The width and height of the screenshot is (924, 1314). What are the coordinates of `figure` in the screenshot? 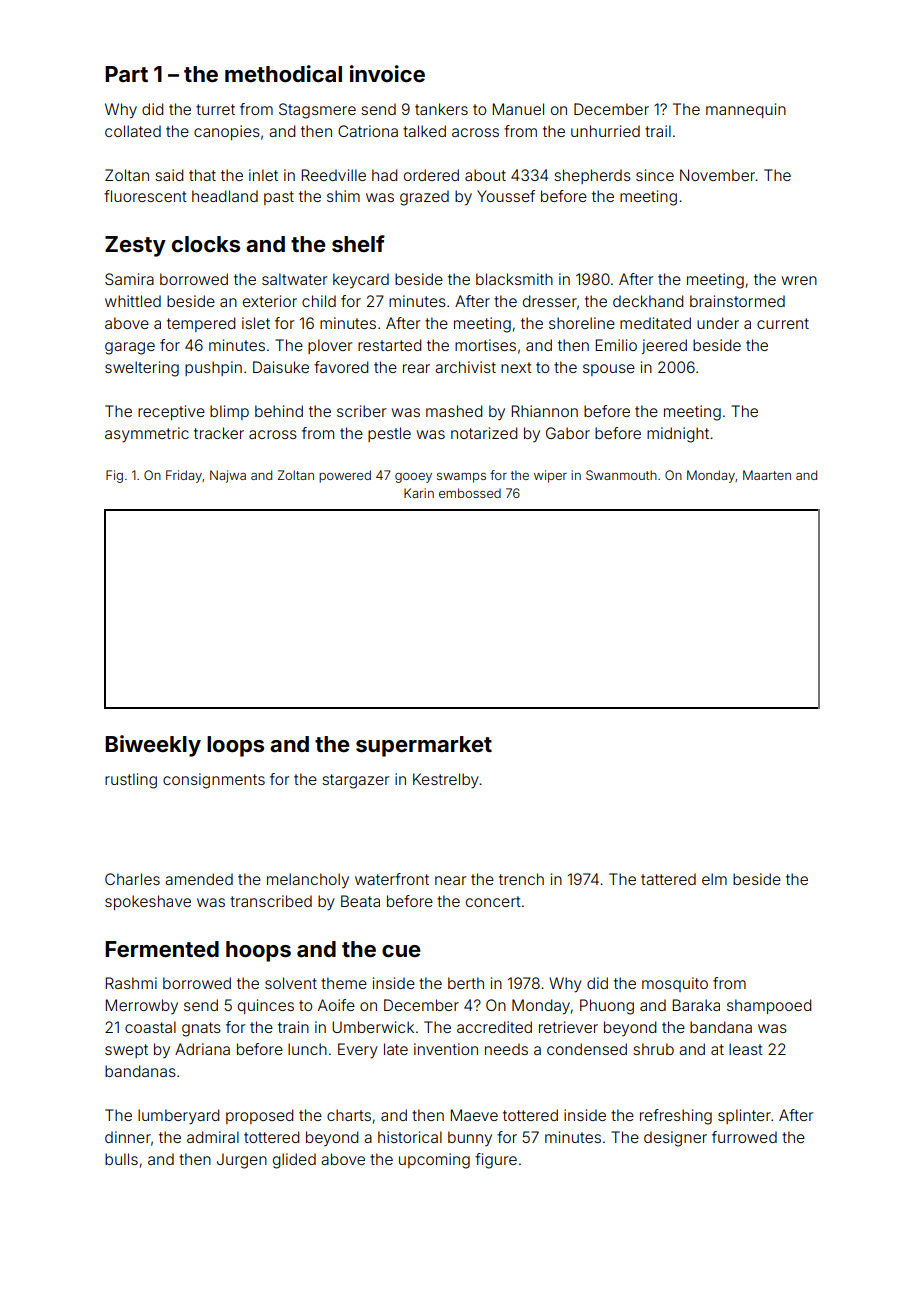 It's located at (496, 1161).
